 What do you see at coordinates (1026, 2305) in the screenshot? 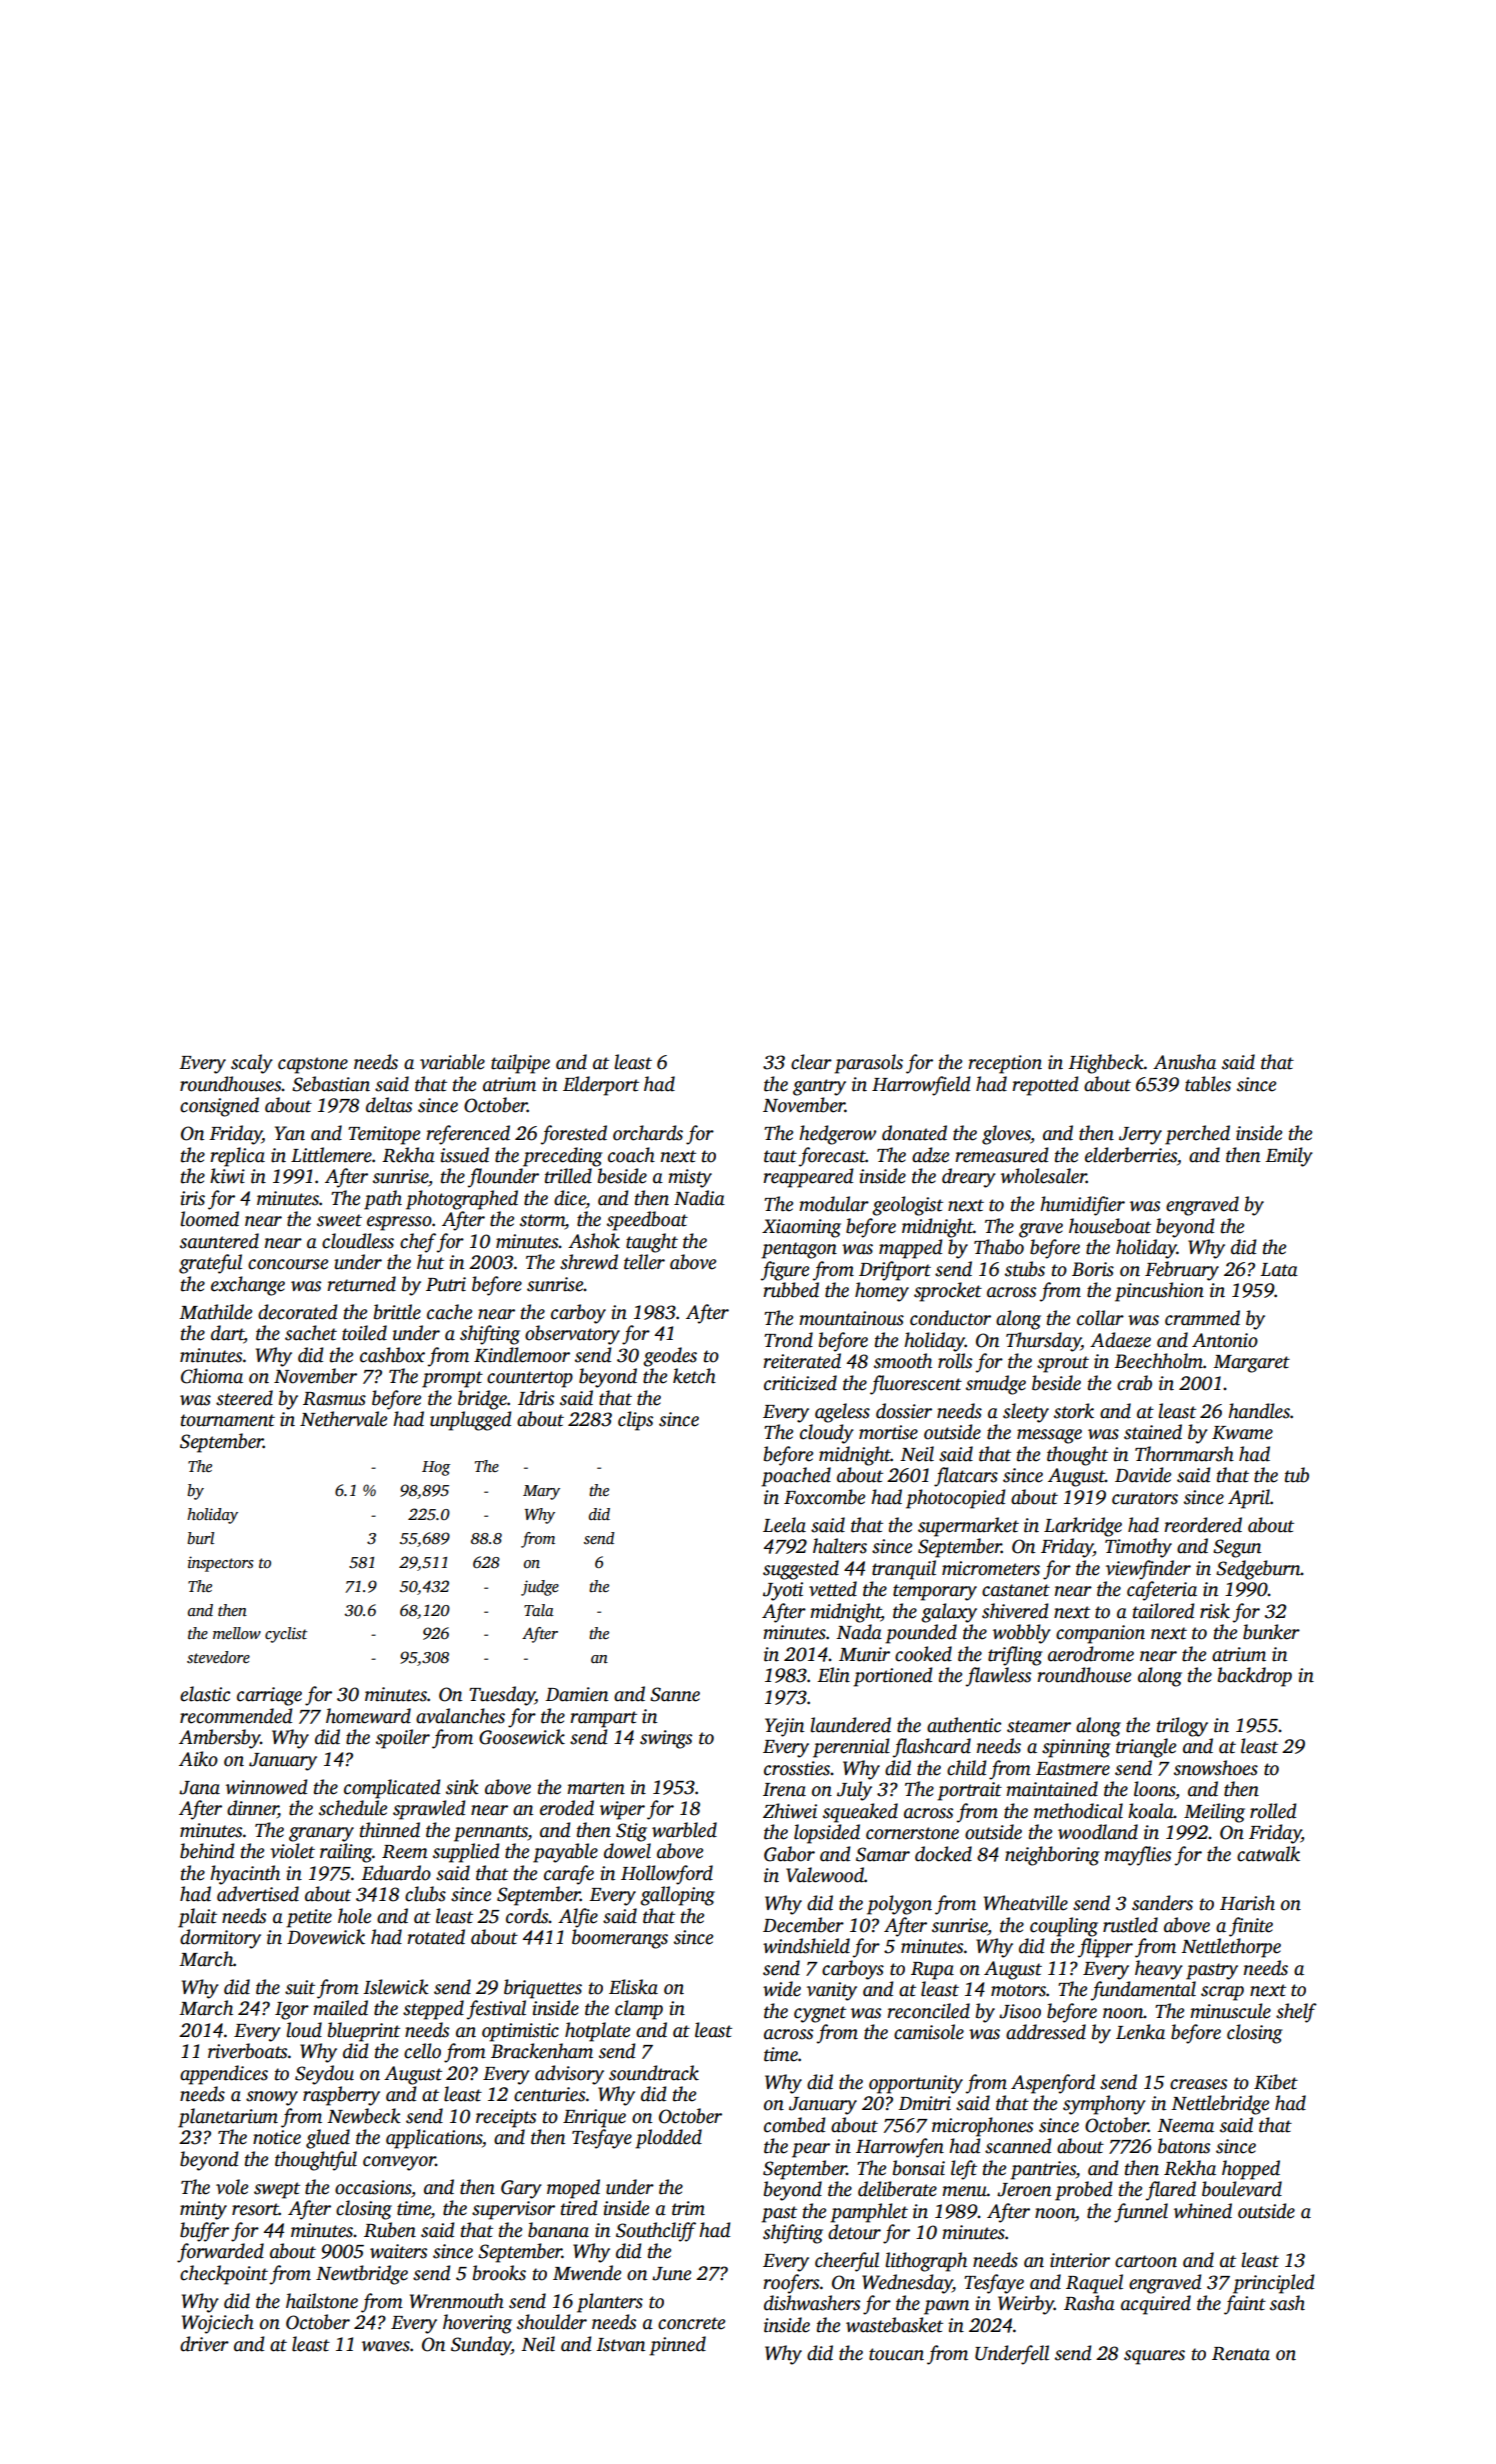
I see `Weirby` at bounding box center [1026, 2305].
